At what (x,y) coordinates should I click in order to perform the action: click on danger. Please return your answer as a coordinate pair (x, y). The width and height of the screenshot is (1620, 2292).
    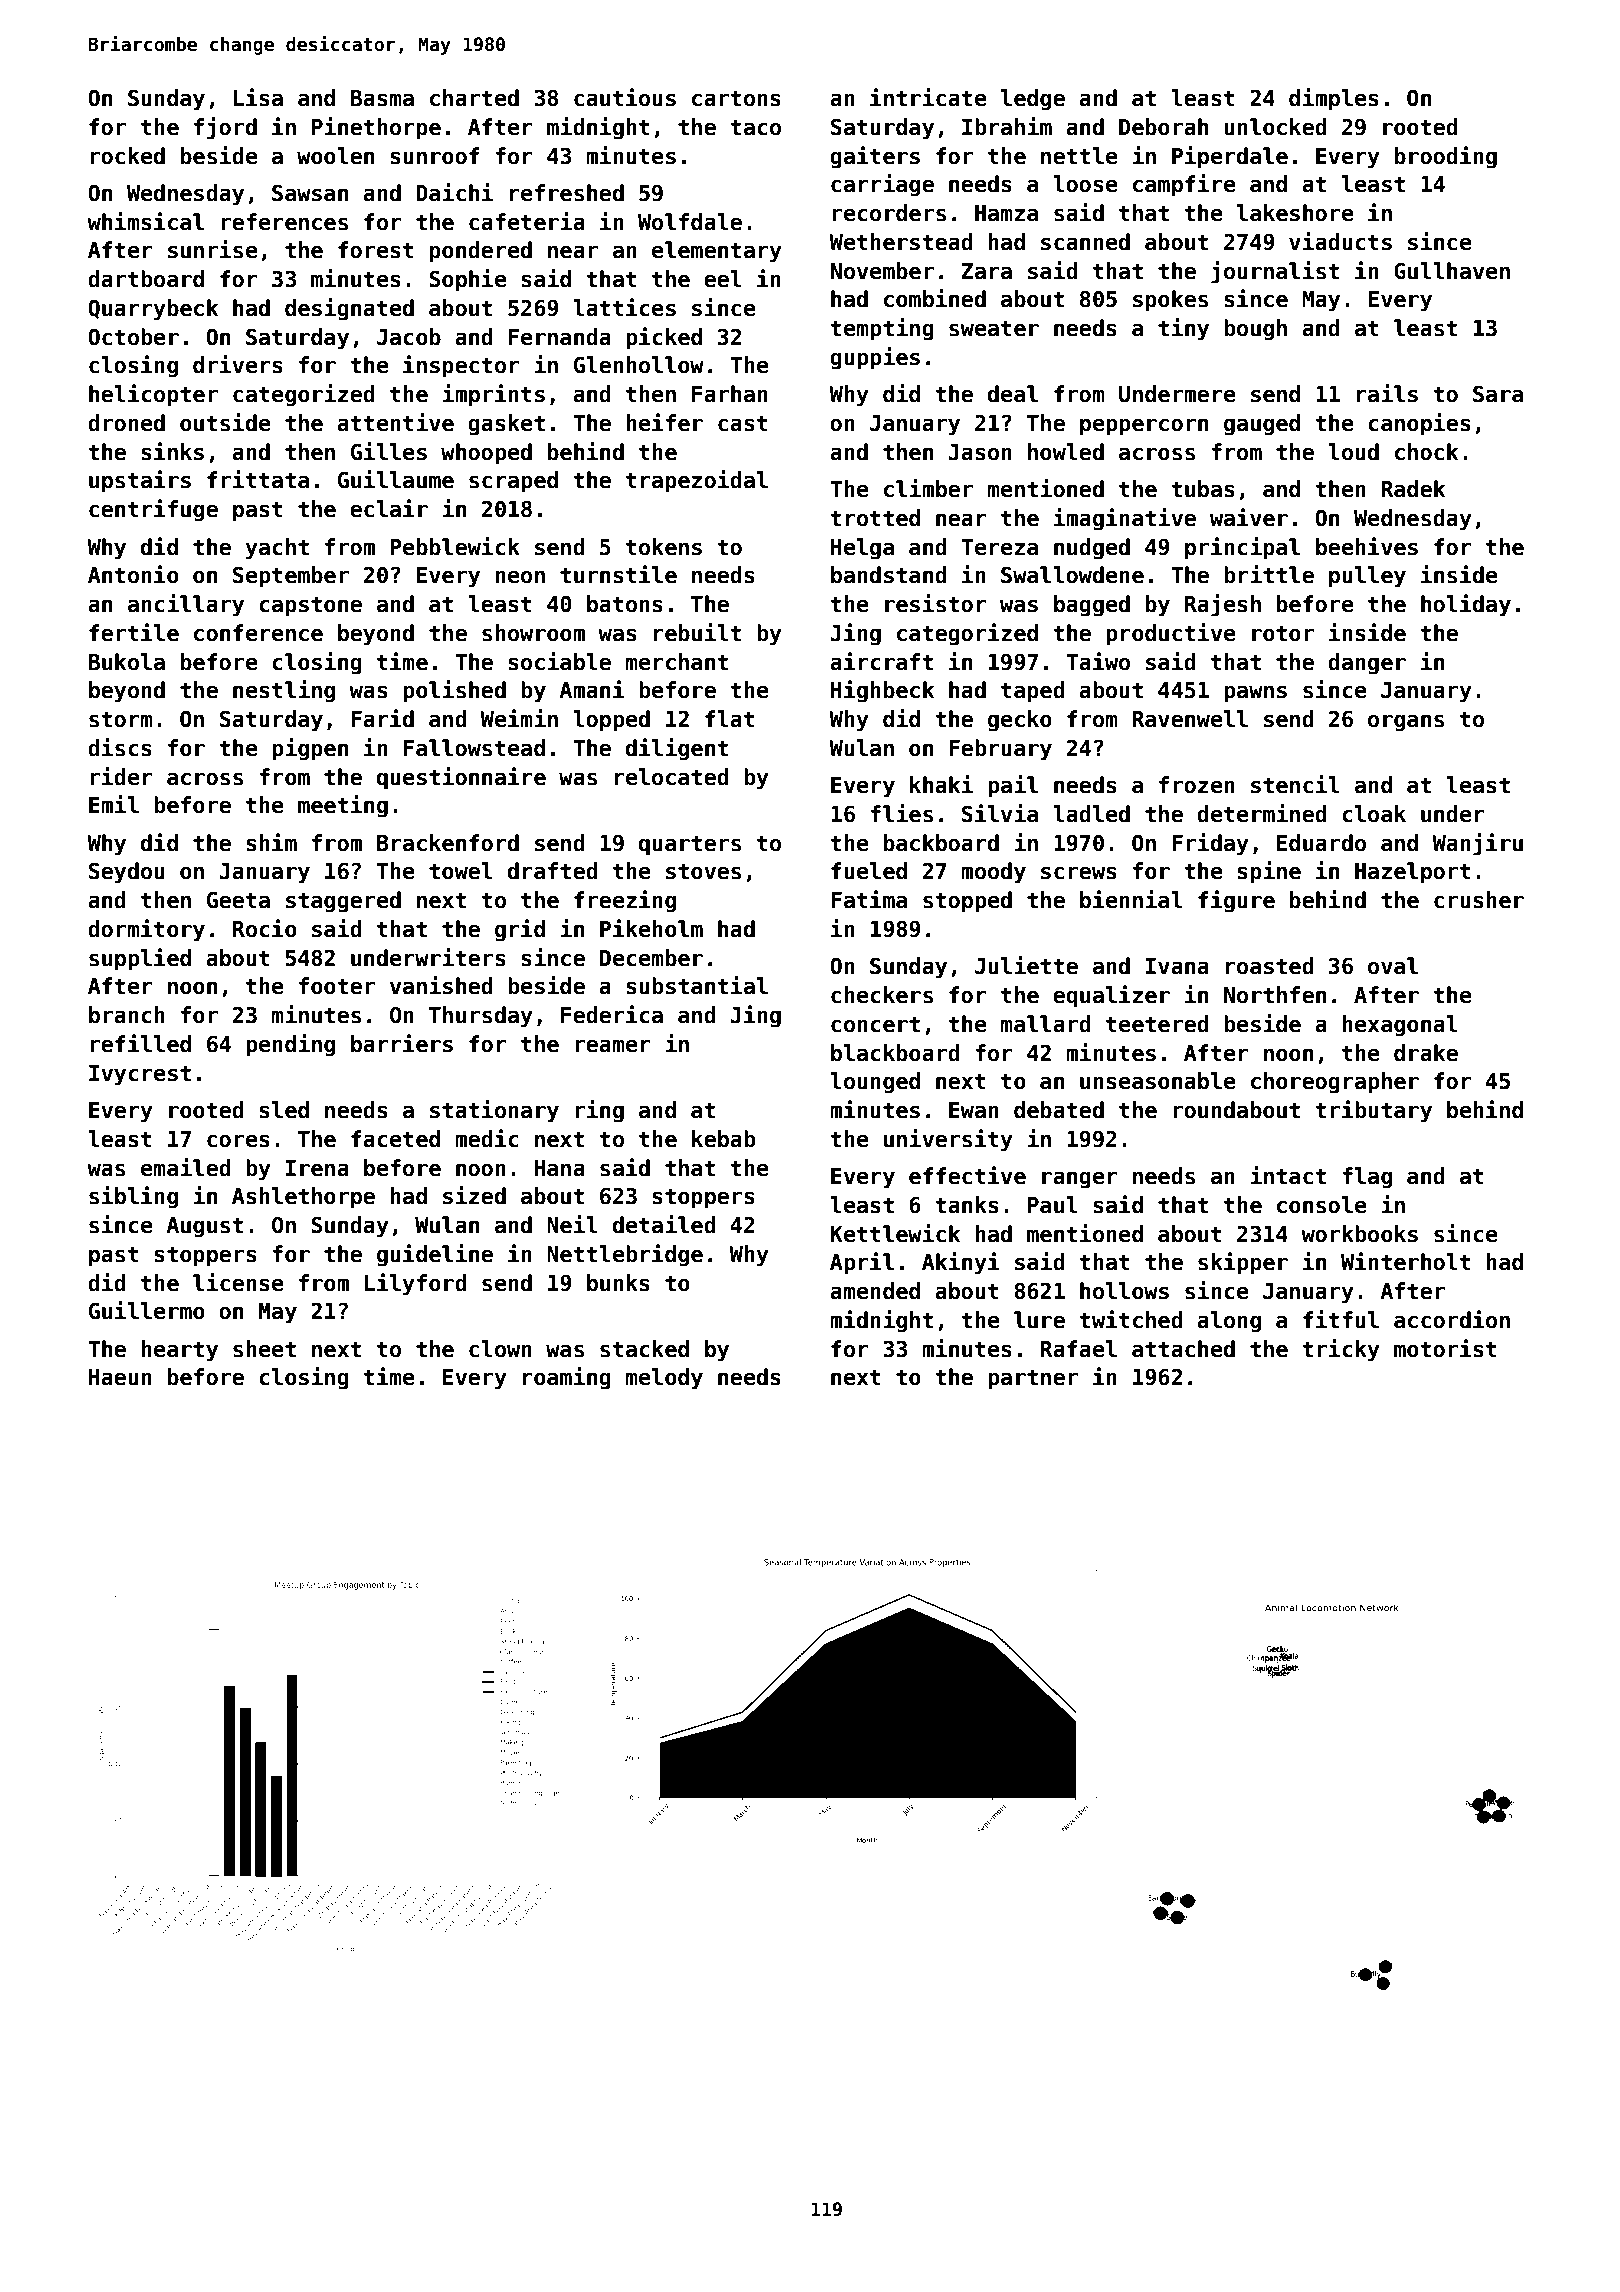
    Looking at the image, I should click on (1367, 664).
